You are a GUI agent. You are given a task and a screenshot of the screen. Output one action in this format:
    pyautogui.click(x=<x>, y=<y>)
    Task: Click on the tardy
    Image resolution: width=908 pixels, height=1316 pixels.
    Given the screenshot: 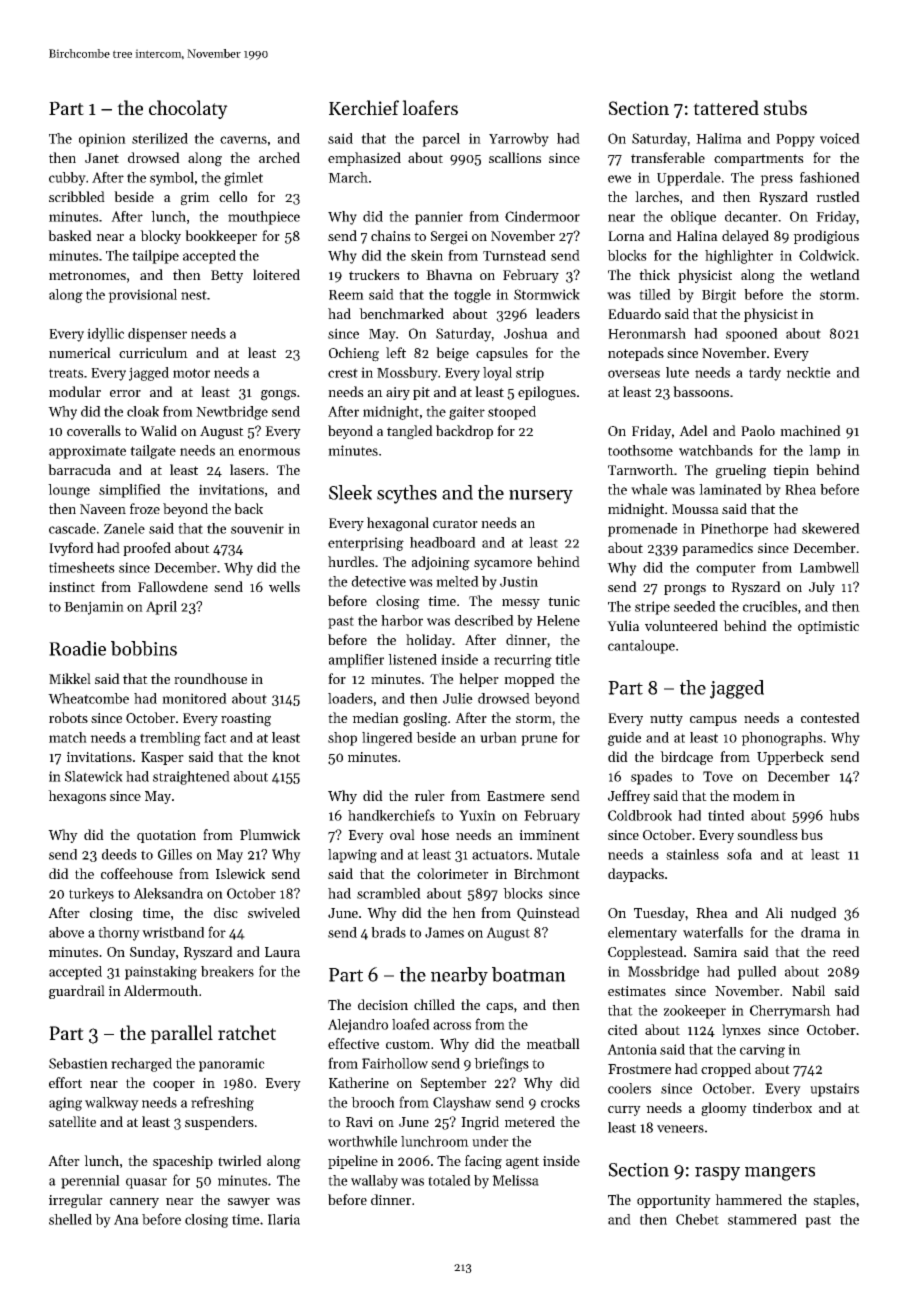 What is the action you would take?
    pyautogui.click(x=765, y=374)
